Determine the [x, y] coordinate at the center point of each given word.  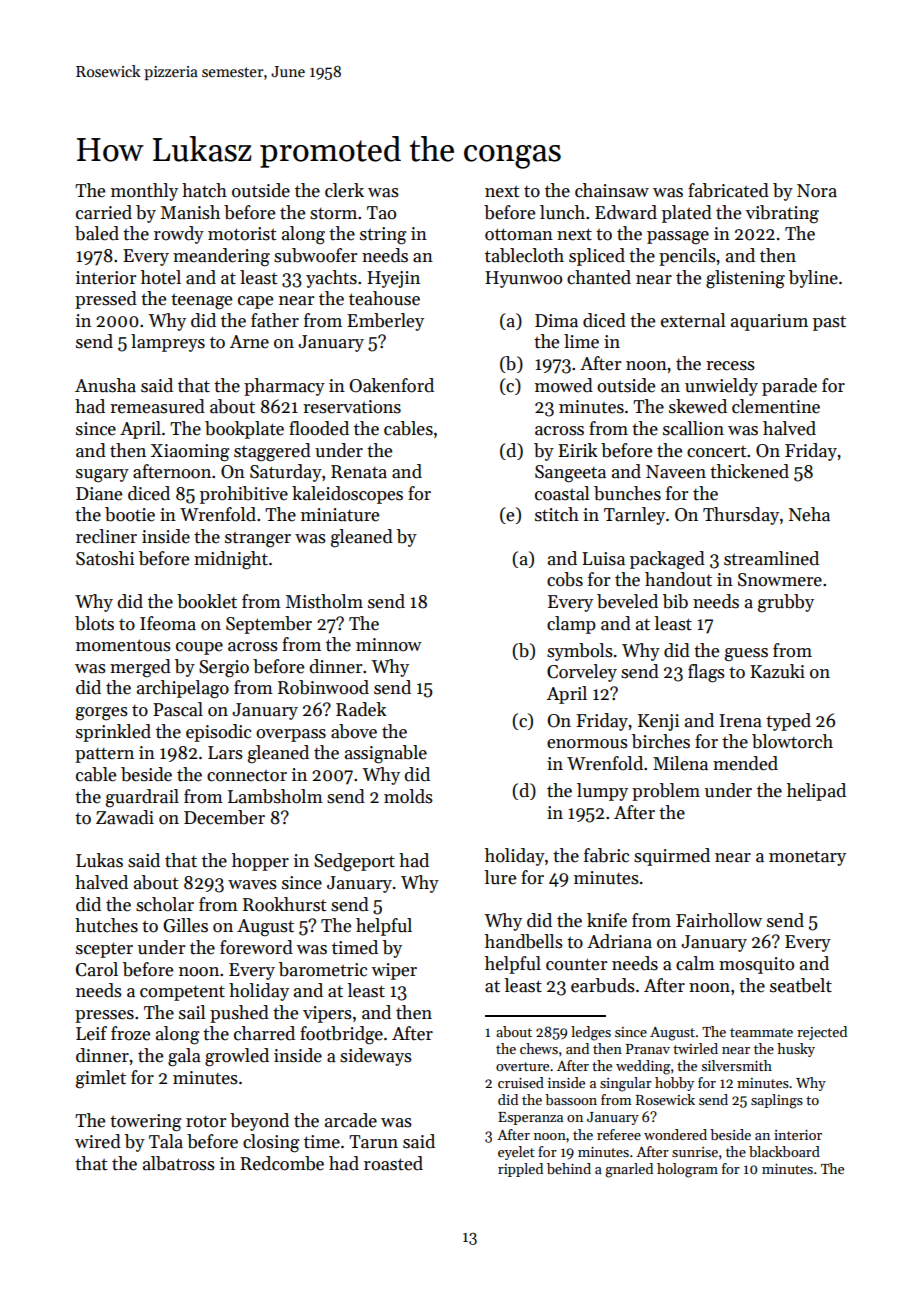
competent [182, 993]
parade [789, 387]
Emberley [385, 322]
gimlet [101, 1079]
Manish [190, 212]
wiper [394, 971]
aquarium [769, 322]
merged [140, 668]
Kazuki [777, 671]
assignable [386, 754]
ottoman [519, 234]
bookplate [244, 430]
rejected [822, 1033]
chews [539, 1048]
